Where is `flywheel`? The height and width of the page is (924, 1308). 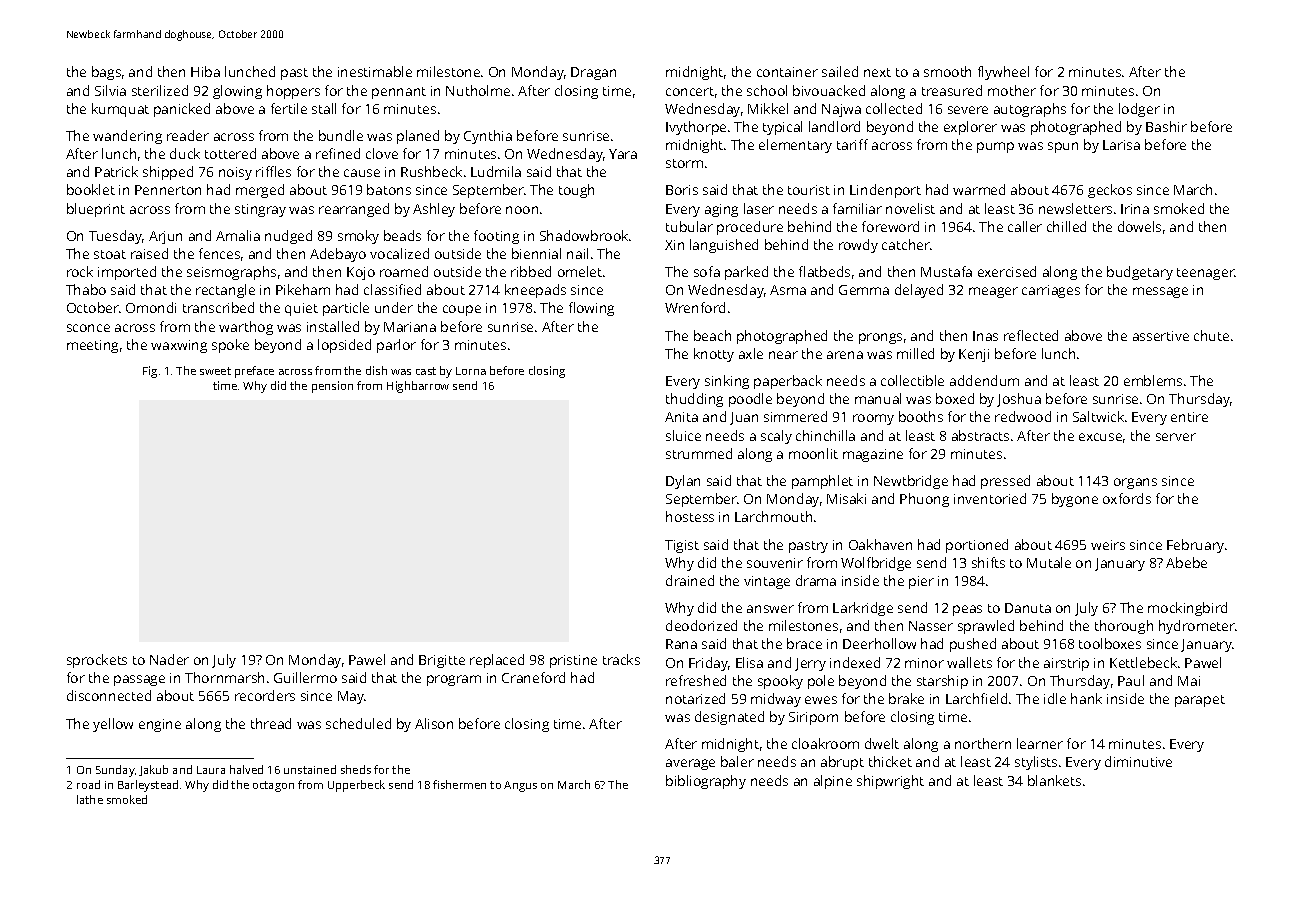 flywheel is located at coordinates (1003, 73).
